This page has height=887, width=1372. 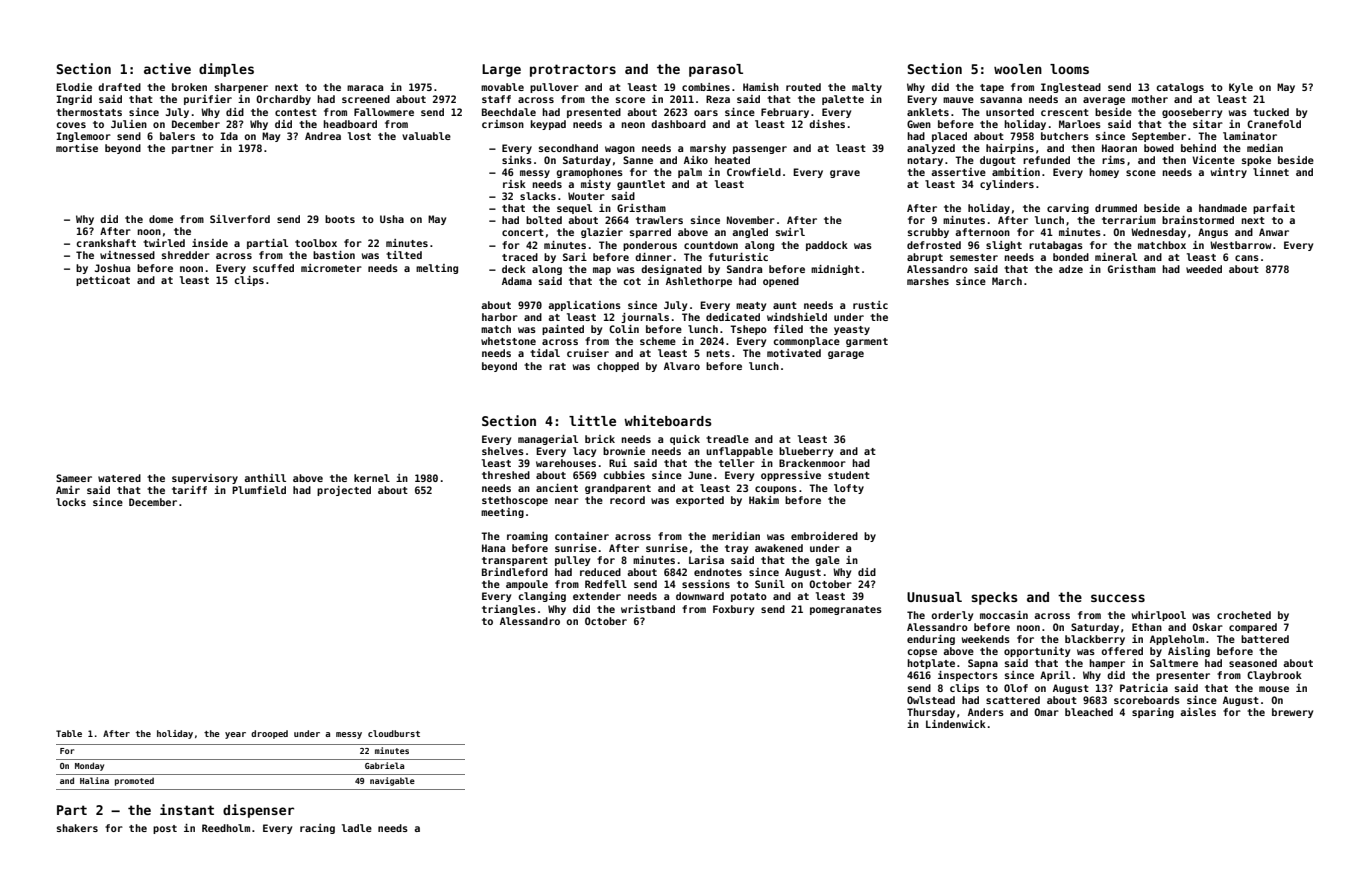 What do you see at coordinates (638, 160) in the page?
I see `Sanne` at bounding box center [638, 160].
